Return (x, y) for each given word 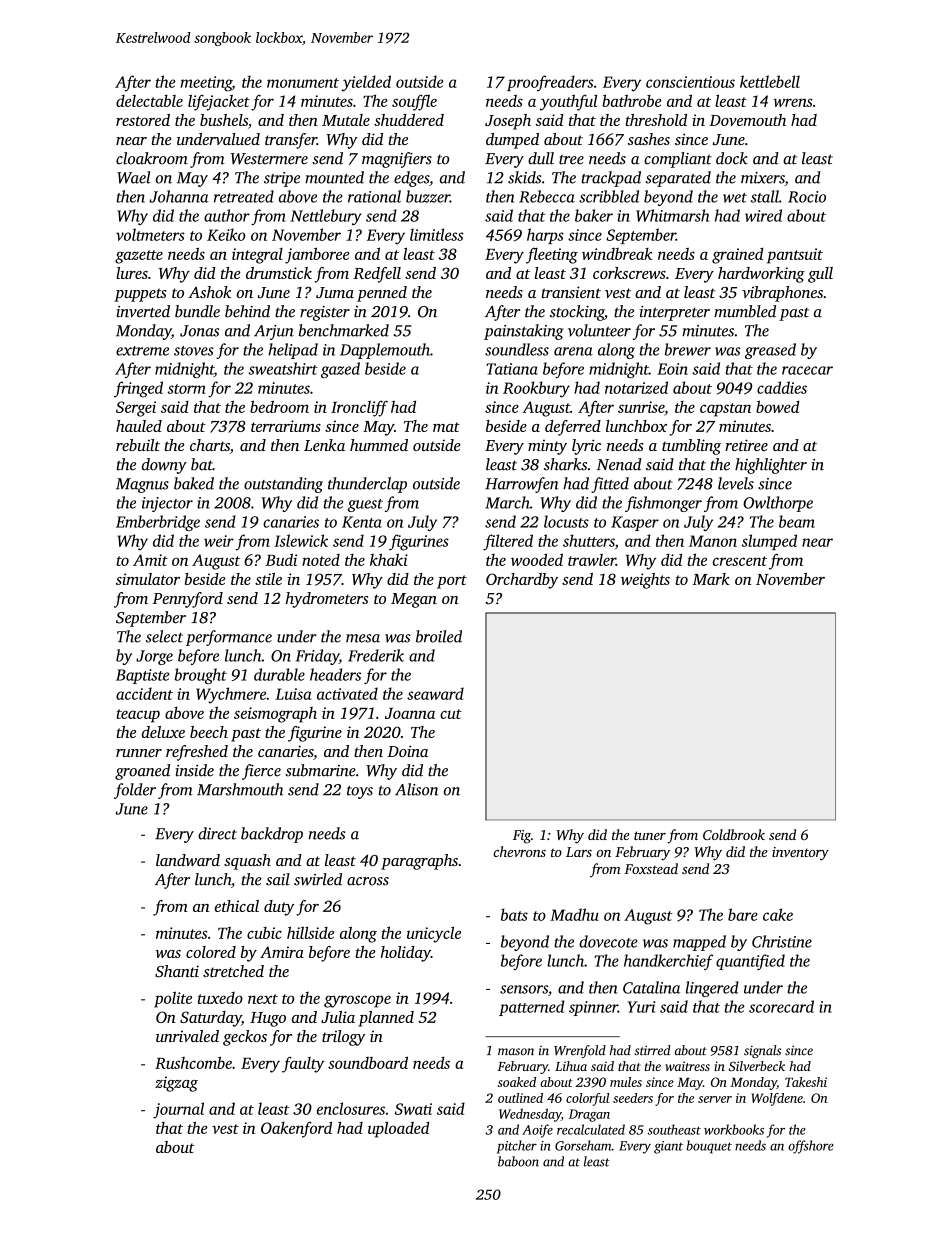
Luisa (293, 694)
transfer (291, 141)
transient (571, 292)
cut (451, 714)
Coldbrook (734, 834)
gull (820, 275)
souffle (414, 102)
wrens (793, 102)
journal (178, 1110)
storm (187, 389)
